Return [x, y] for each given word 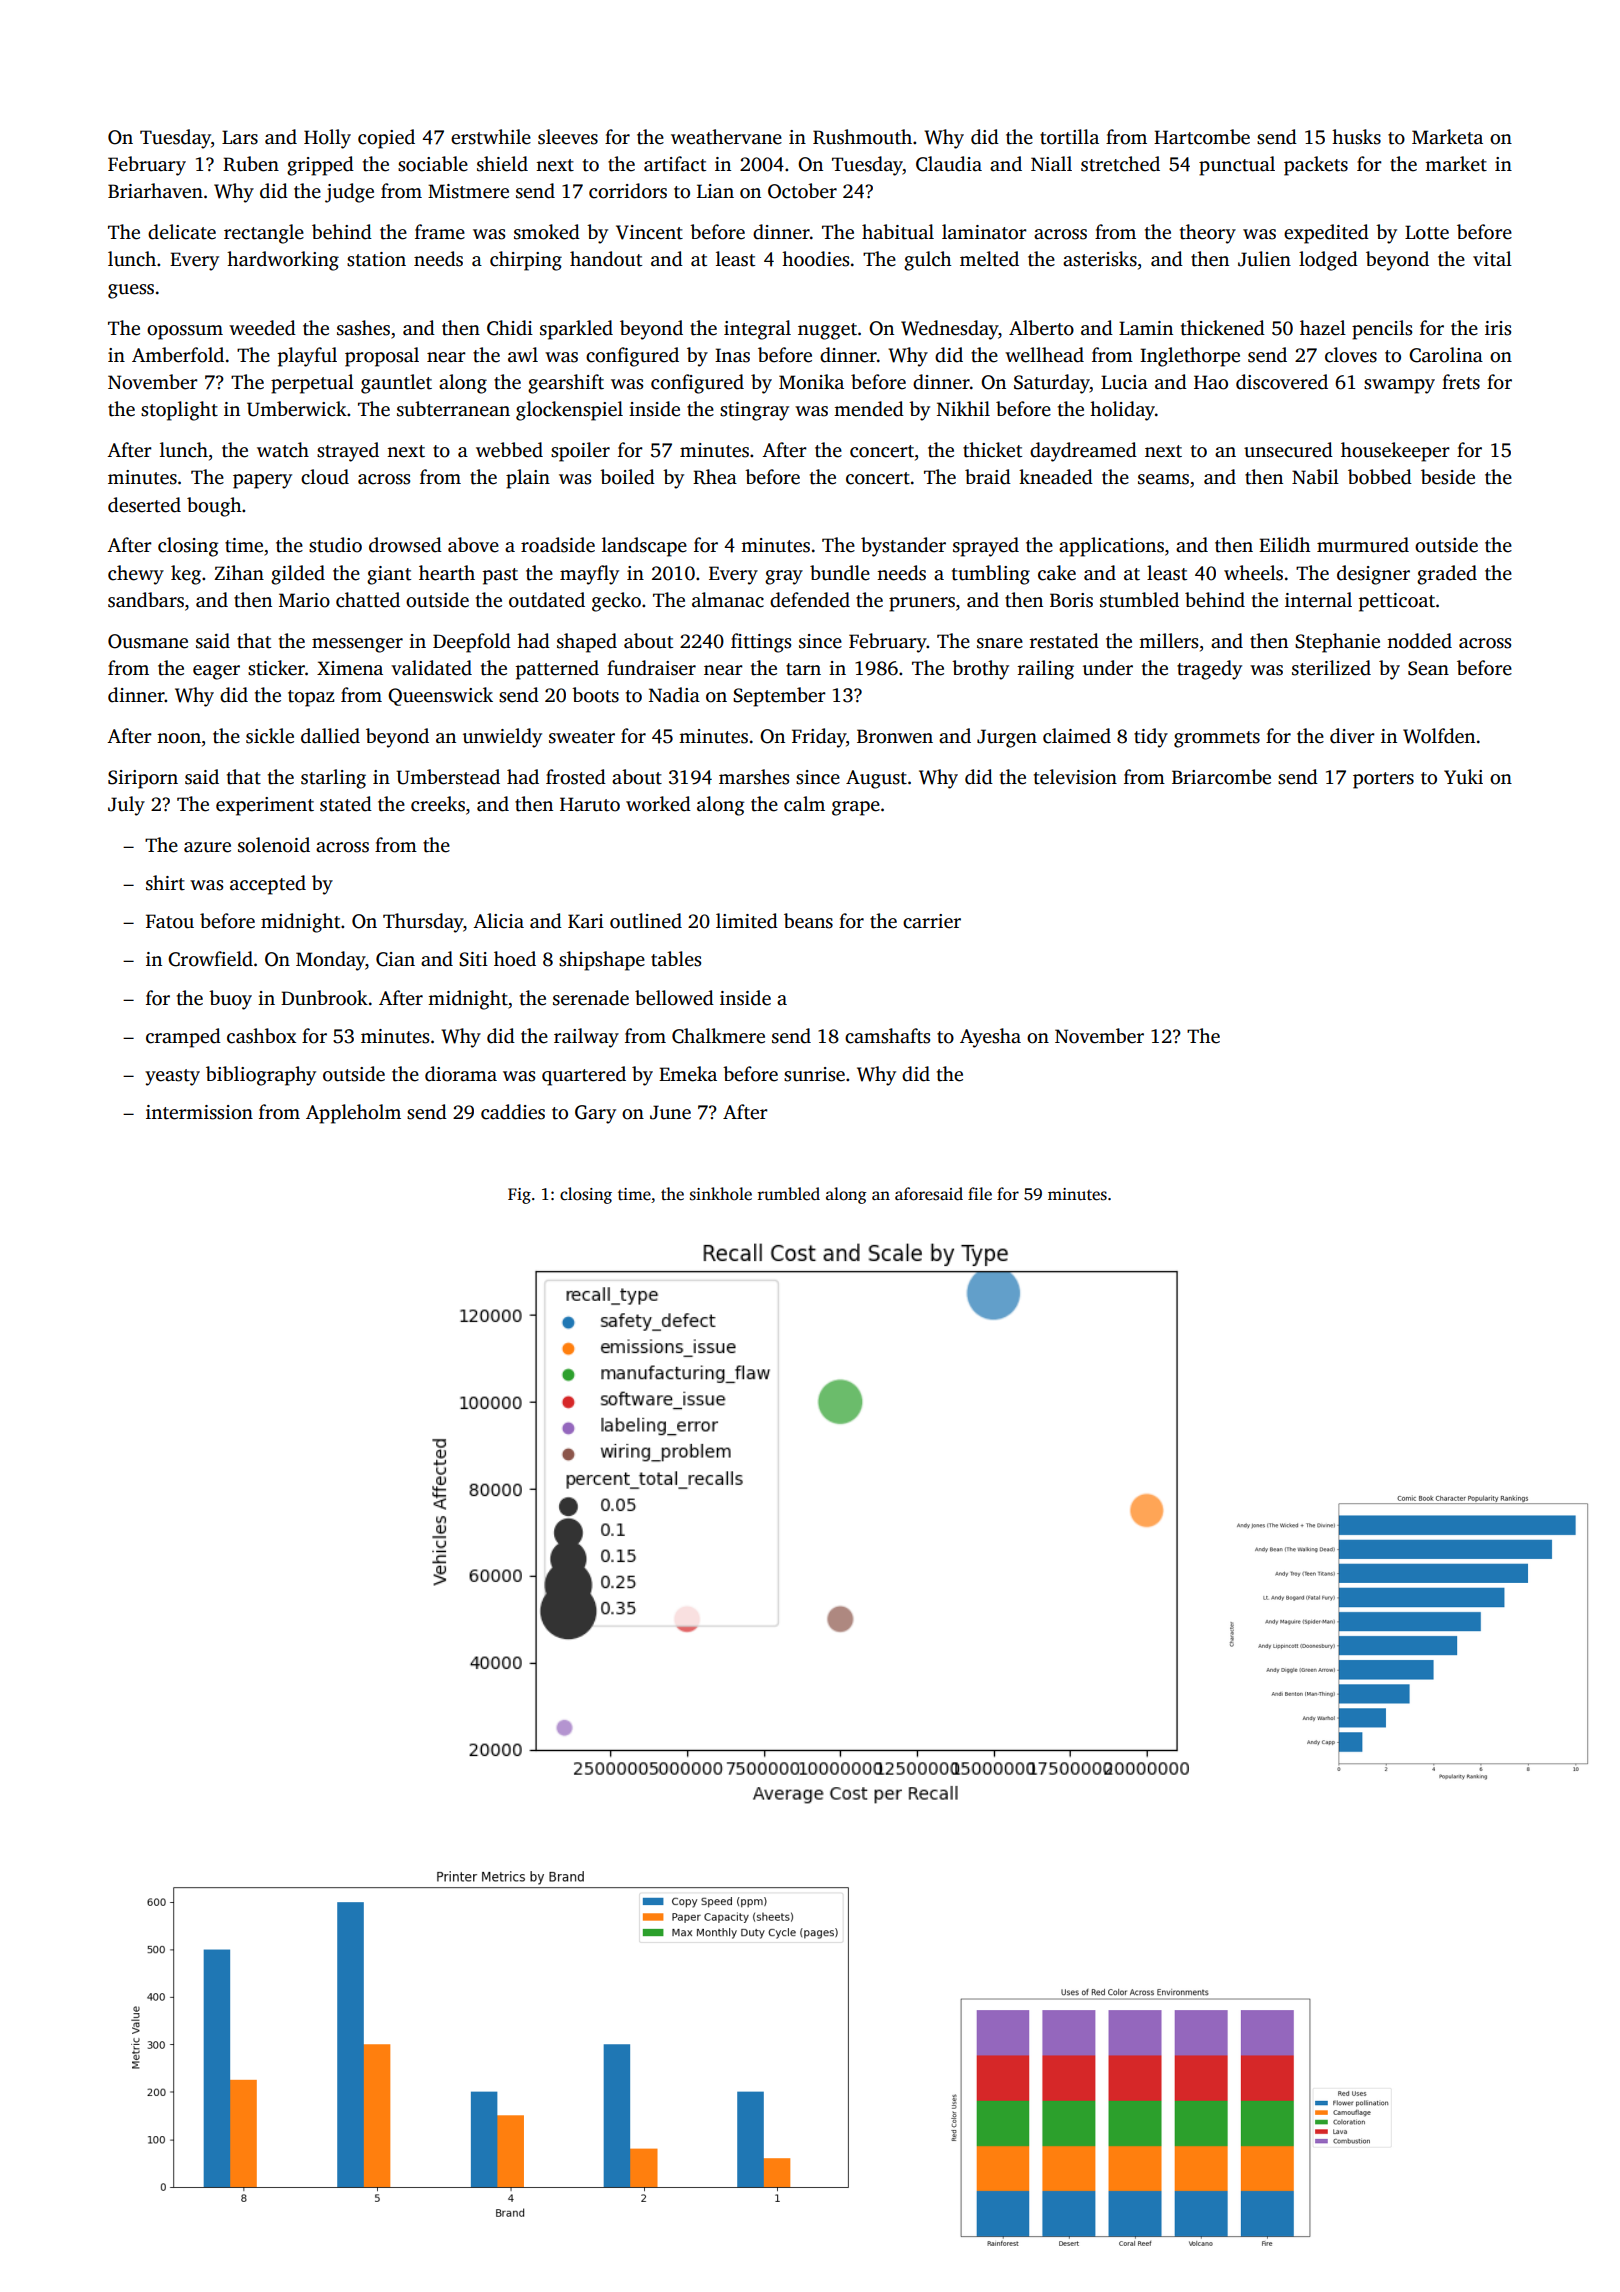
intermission [199, 1112]
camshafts [887, 1036]
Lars [240, 137]
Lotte [1427, 232]
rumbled [789, 1194]
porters [1383, 780]
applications [1111, 547]
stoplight [179, 411]
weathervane [726, 137]
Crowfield [210, 959]
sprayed [986, 547]
